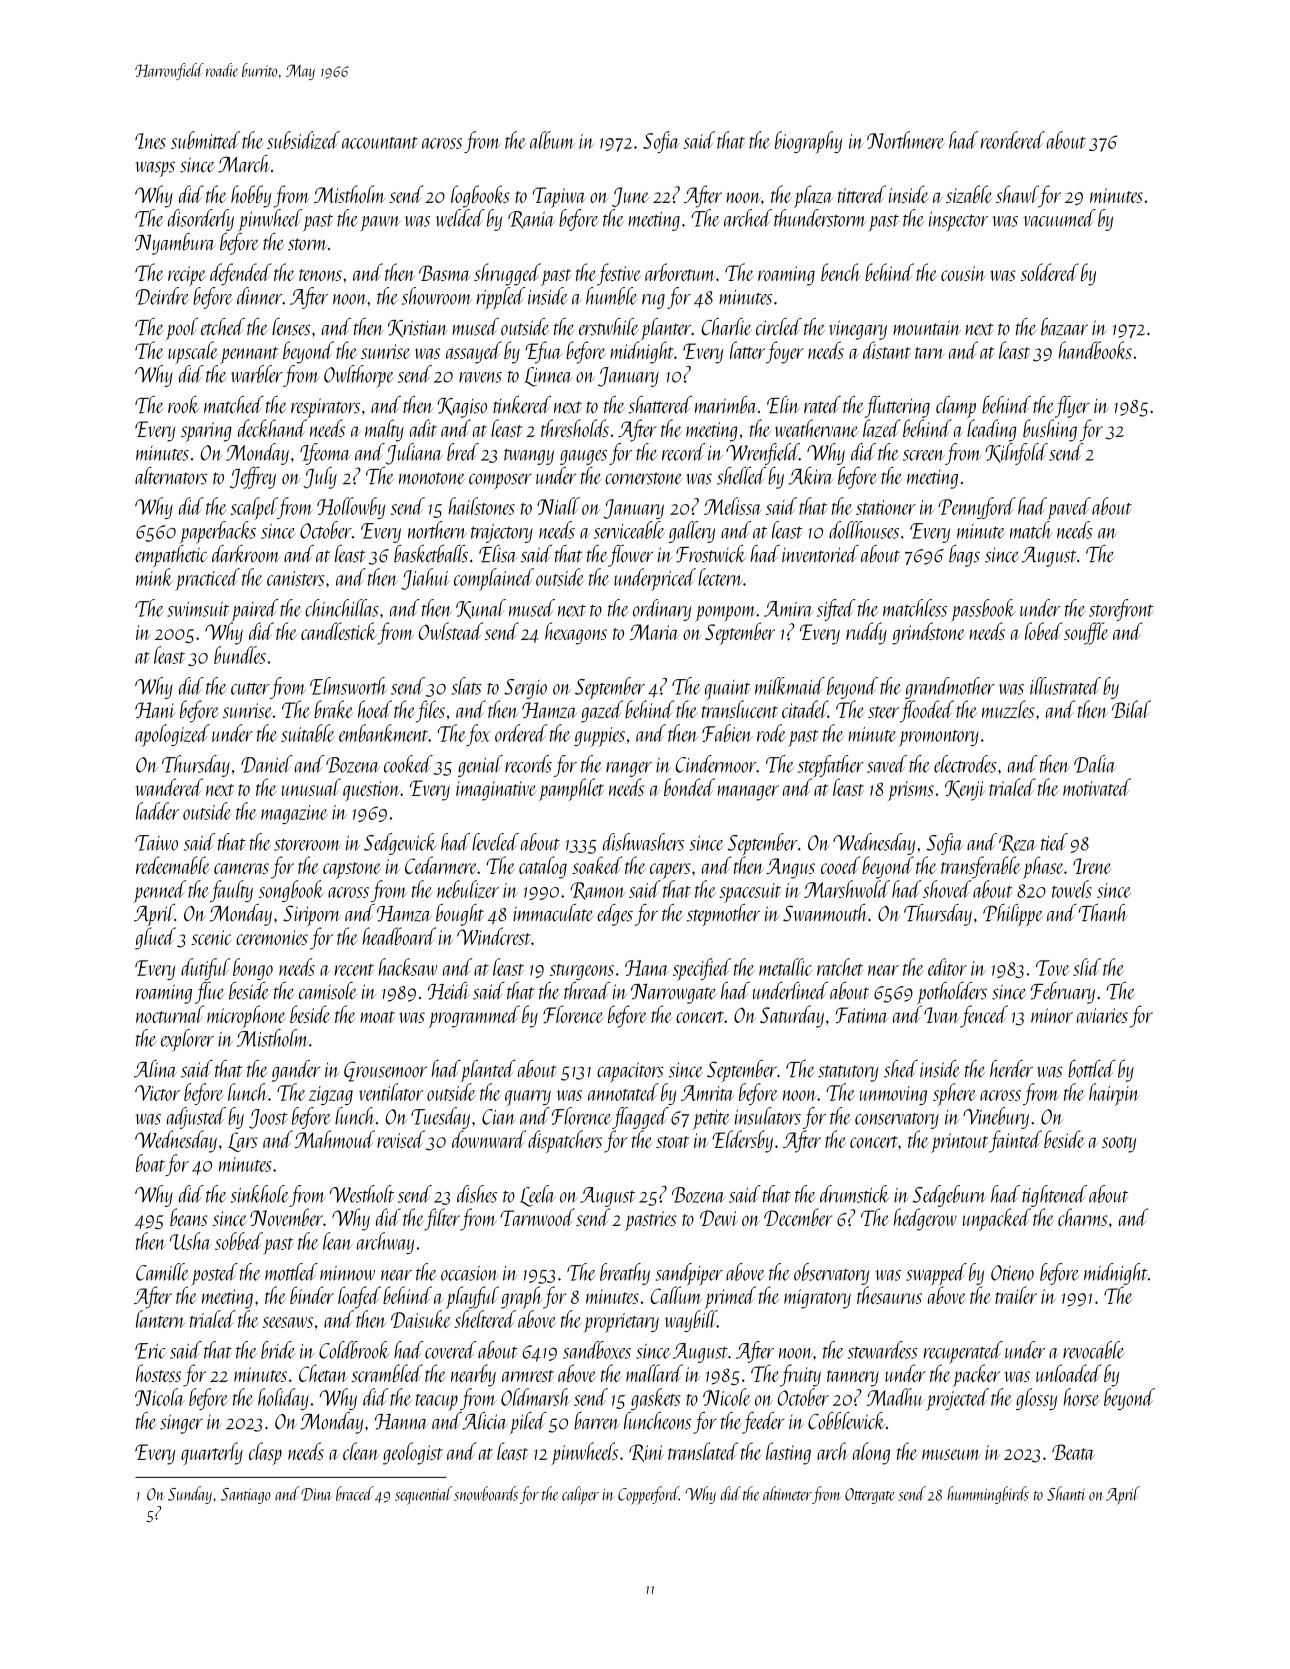  What do you see at coordinates (1017, 194) in the page?
I see `shawl` at bounding box center [1017, 194].
